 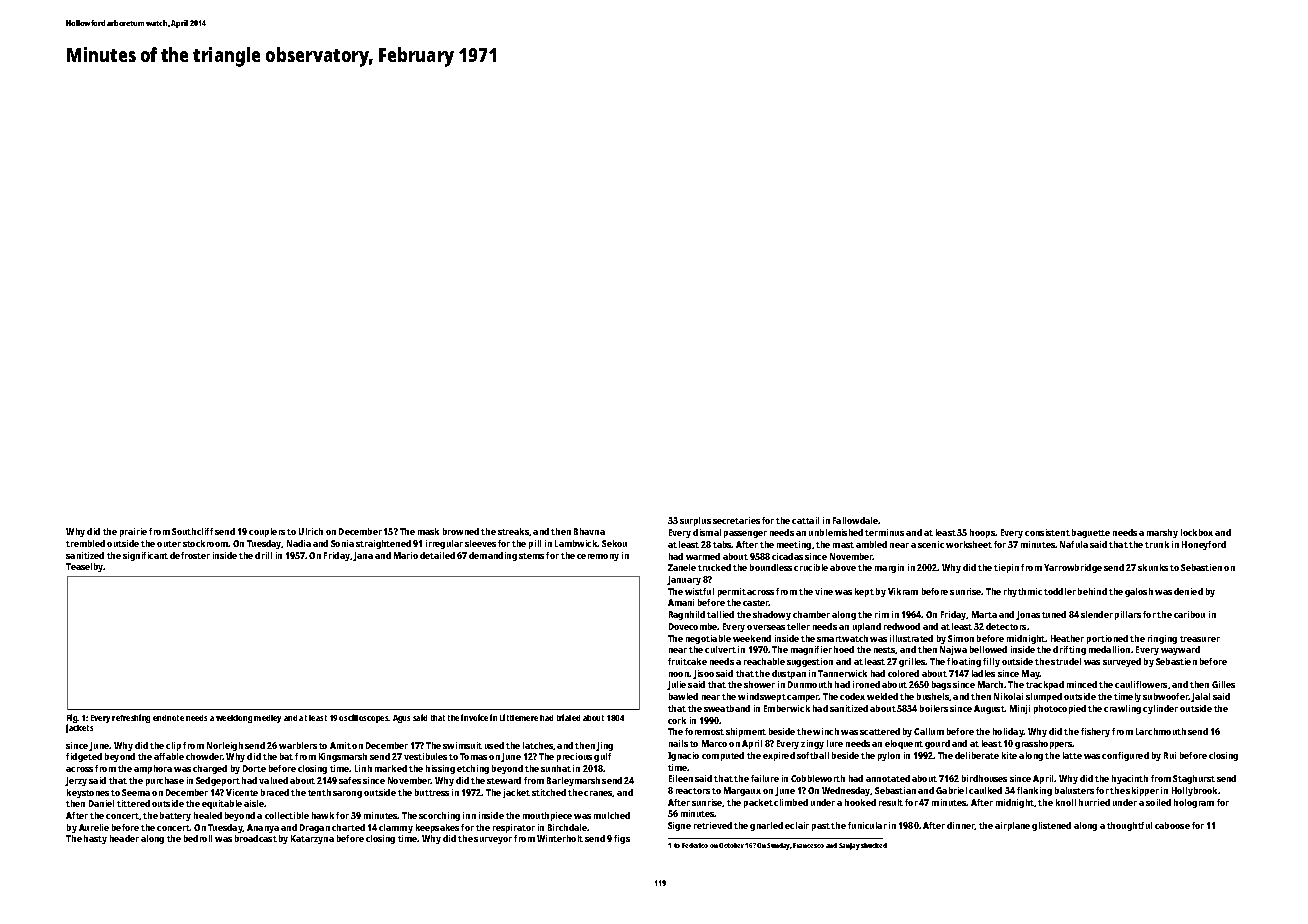 I want to click on weeklong, so click(x=234, y=719).
